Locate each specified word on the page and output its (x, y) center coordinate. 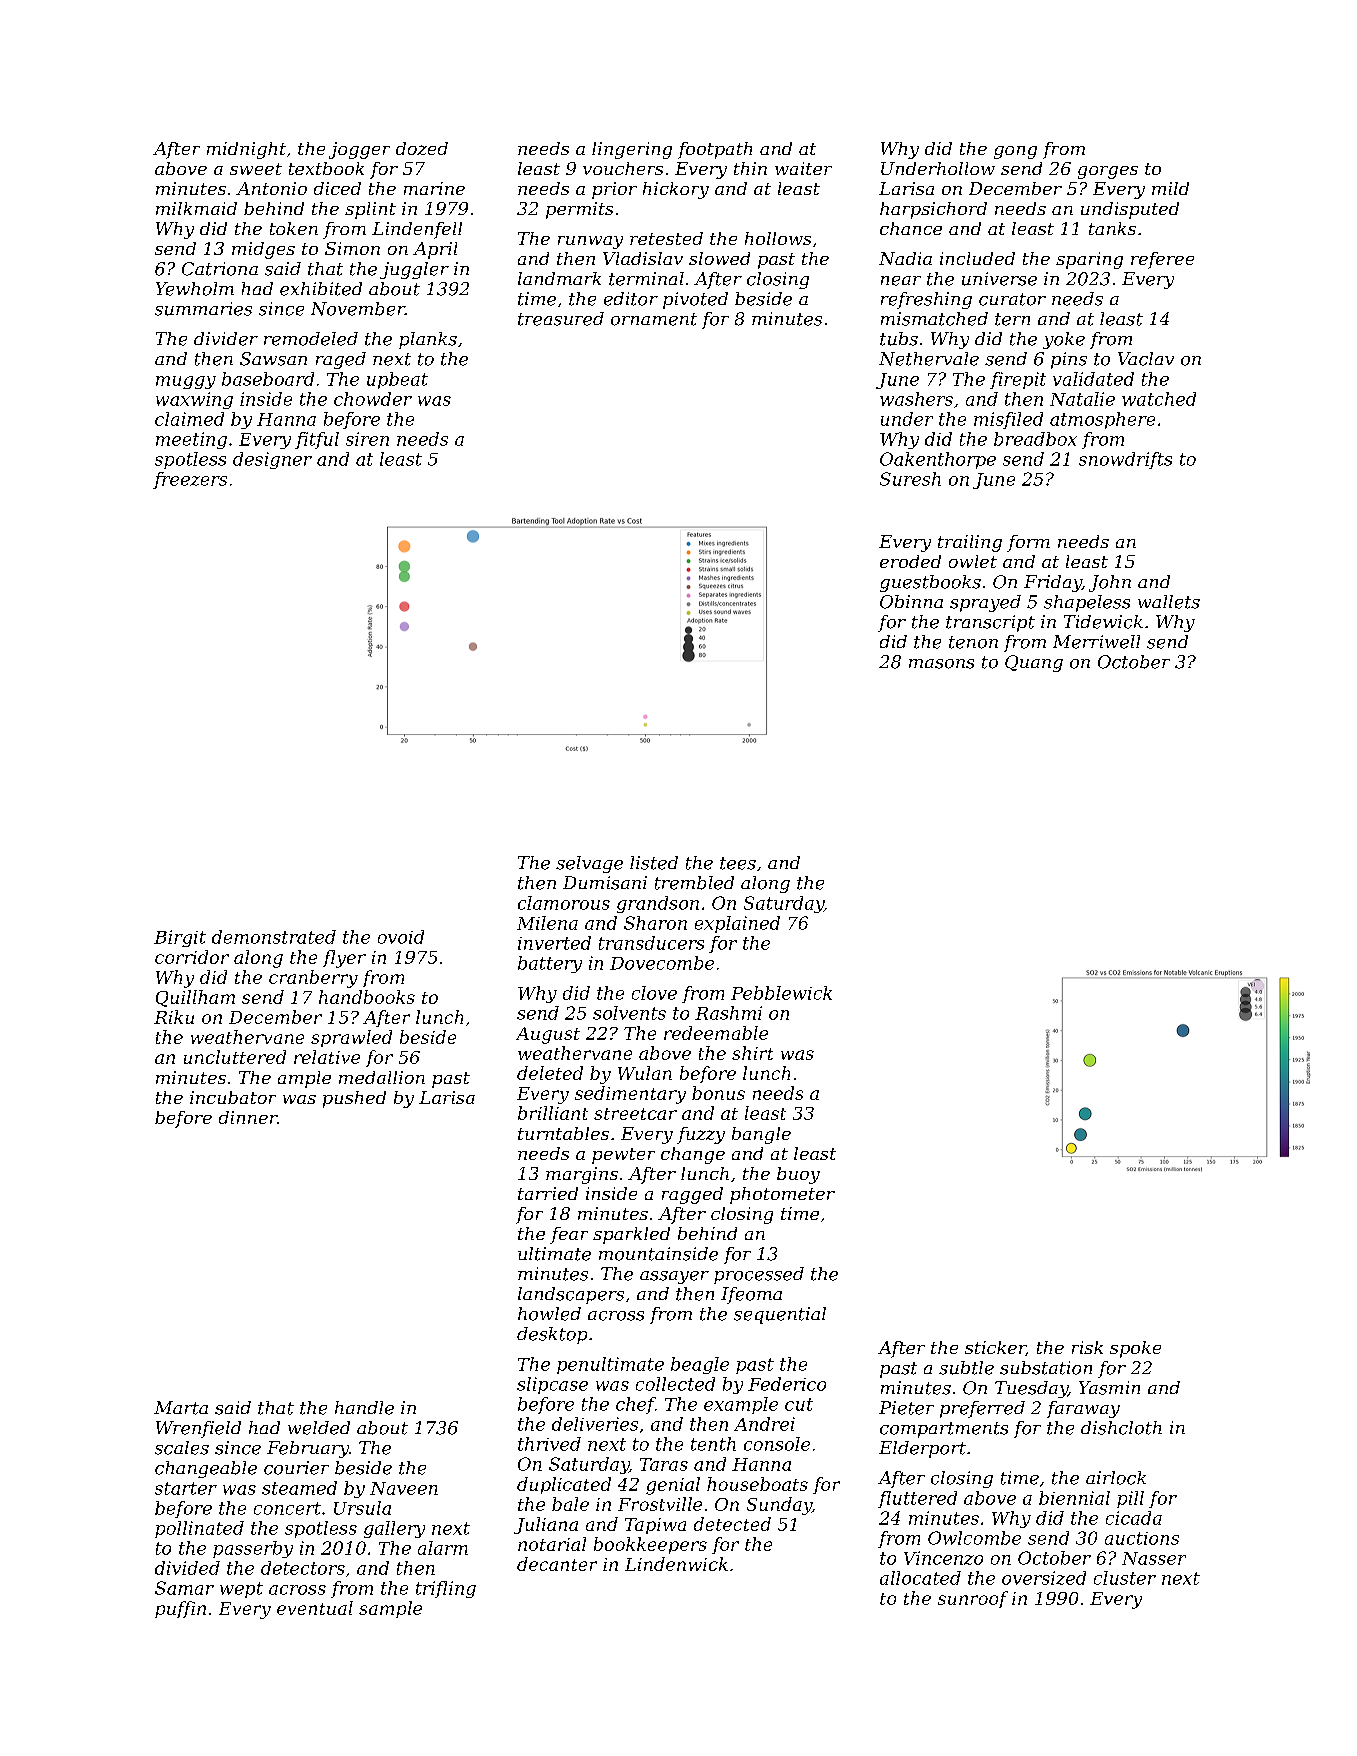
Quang (1034, 663)
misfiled (1008, 420)
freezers (190, 480)
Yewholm (195, 289)
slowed (719, 258)
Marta (181, 1408)
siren (367, 439)
